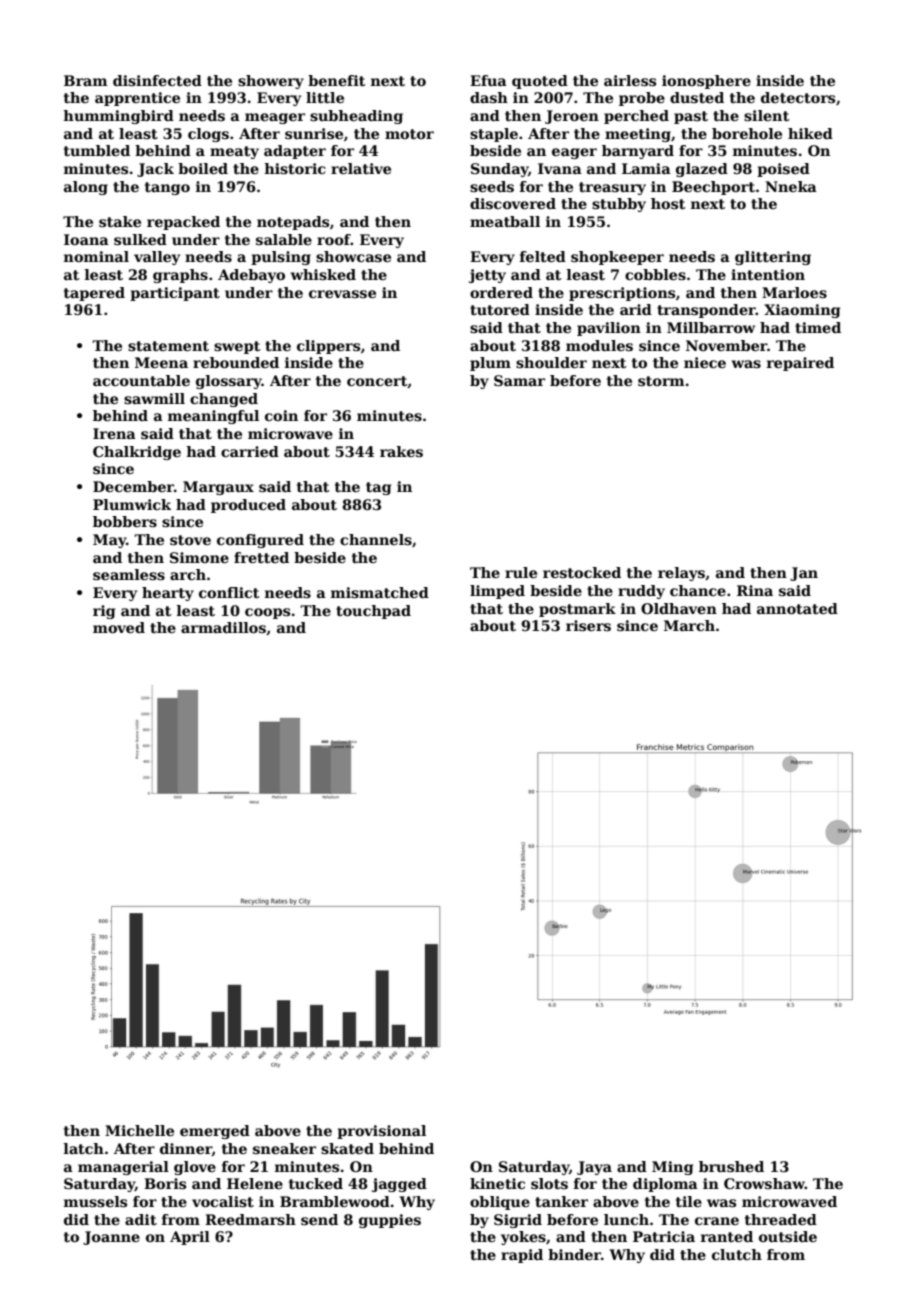  I want to click on Efua, so click(488, 80).
